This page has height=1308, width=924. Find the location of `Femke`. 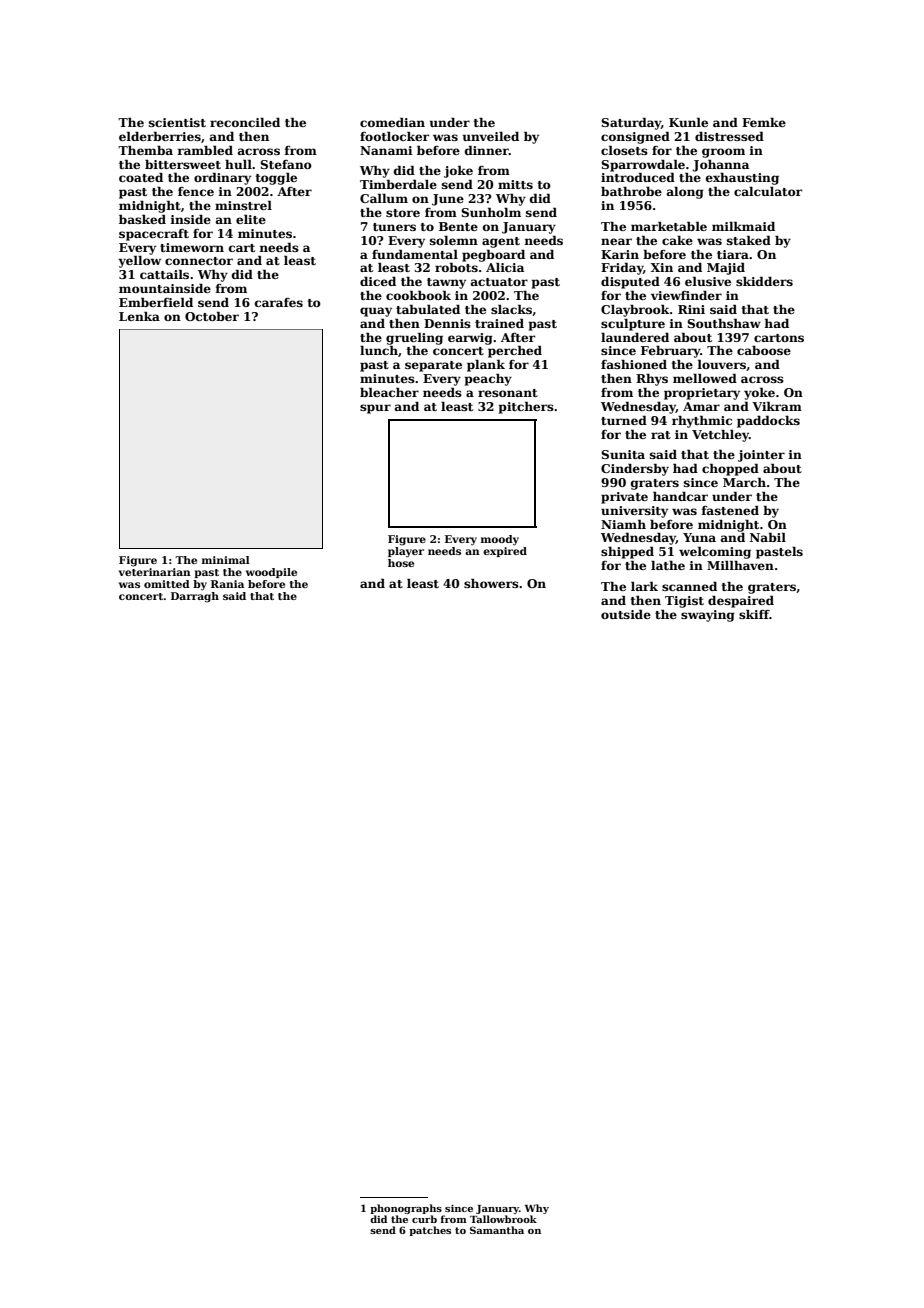

Femke is located at coordinates (764, 122).
